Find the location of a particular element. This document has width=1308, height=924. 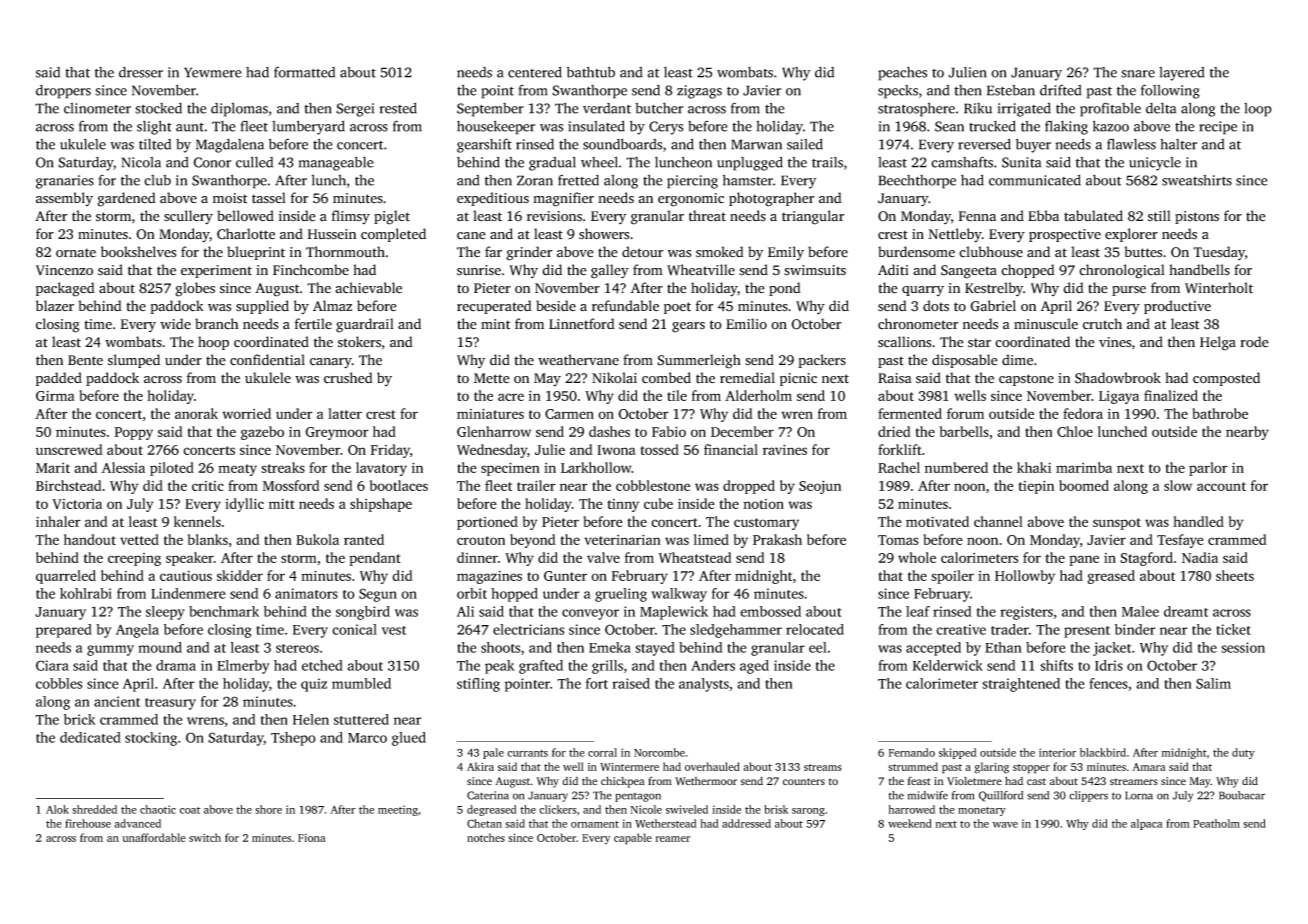

clinometer is located at coordinates (97, 108).
